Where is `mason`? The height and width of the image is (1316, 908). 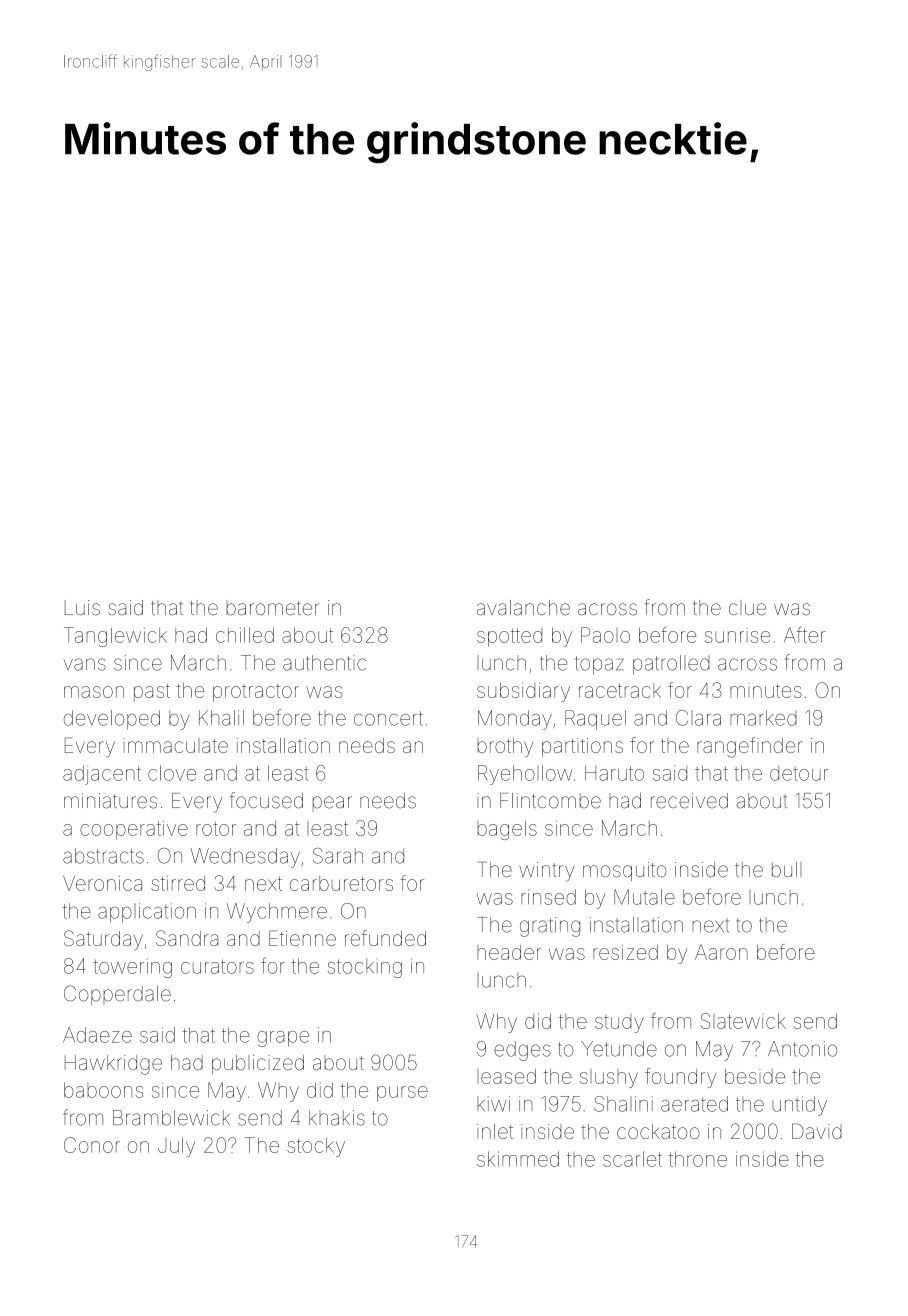
mason is located at coordinates (94, 692).
